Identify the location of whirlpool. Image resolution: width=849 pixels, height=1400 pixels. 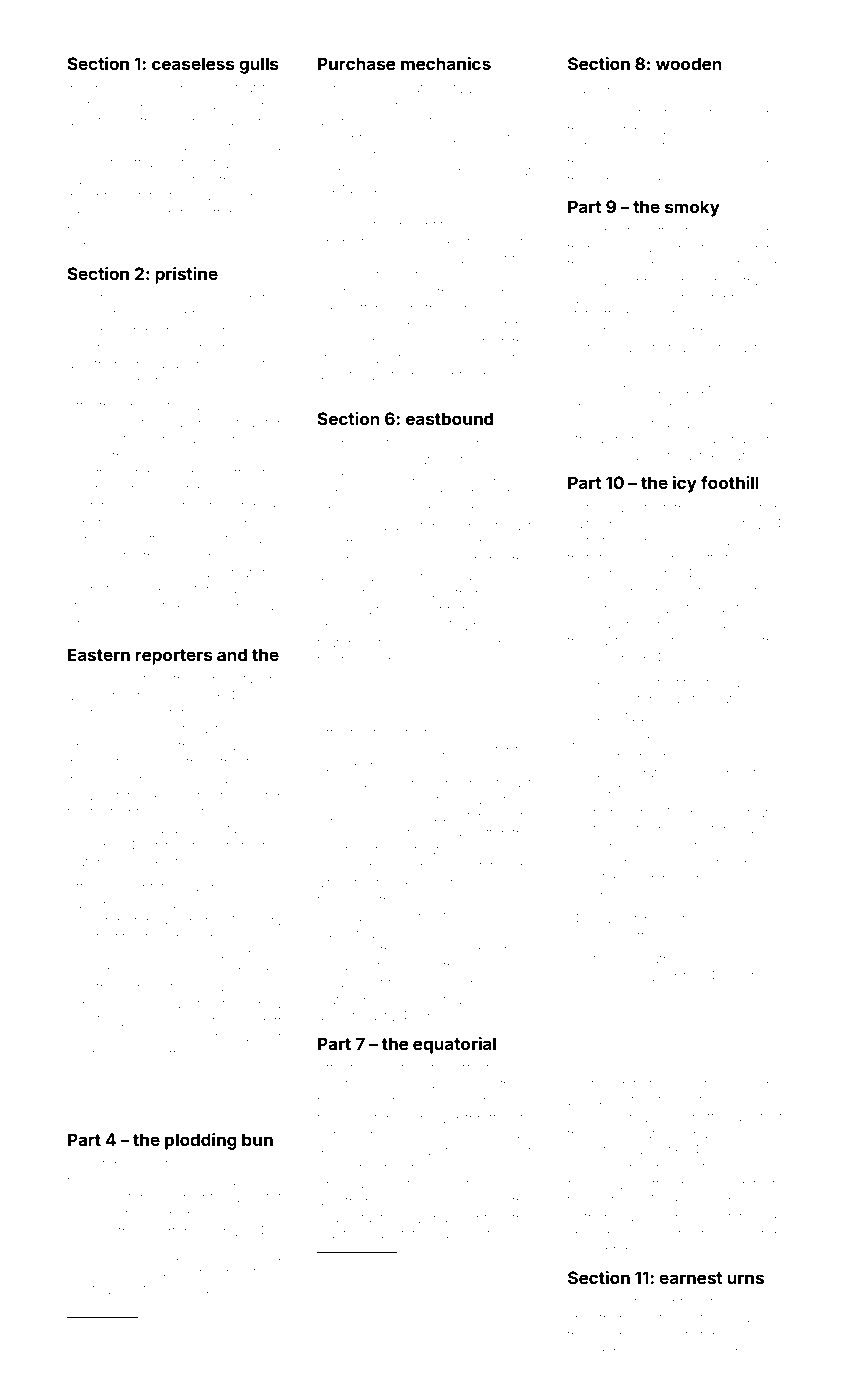
(655, 1352).
